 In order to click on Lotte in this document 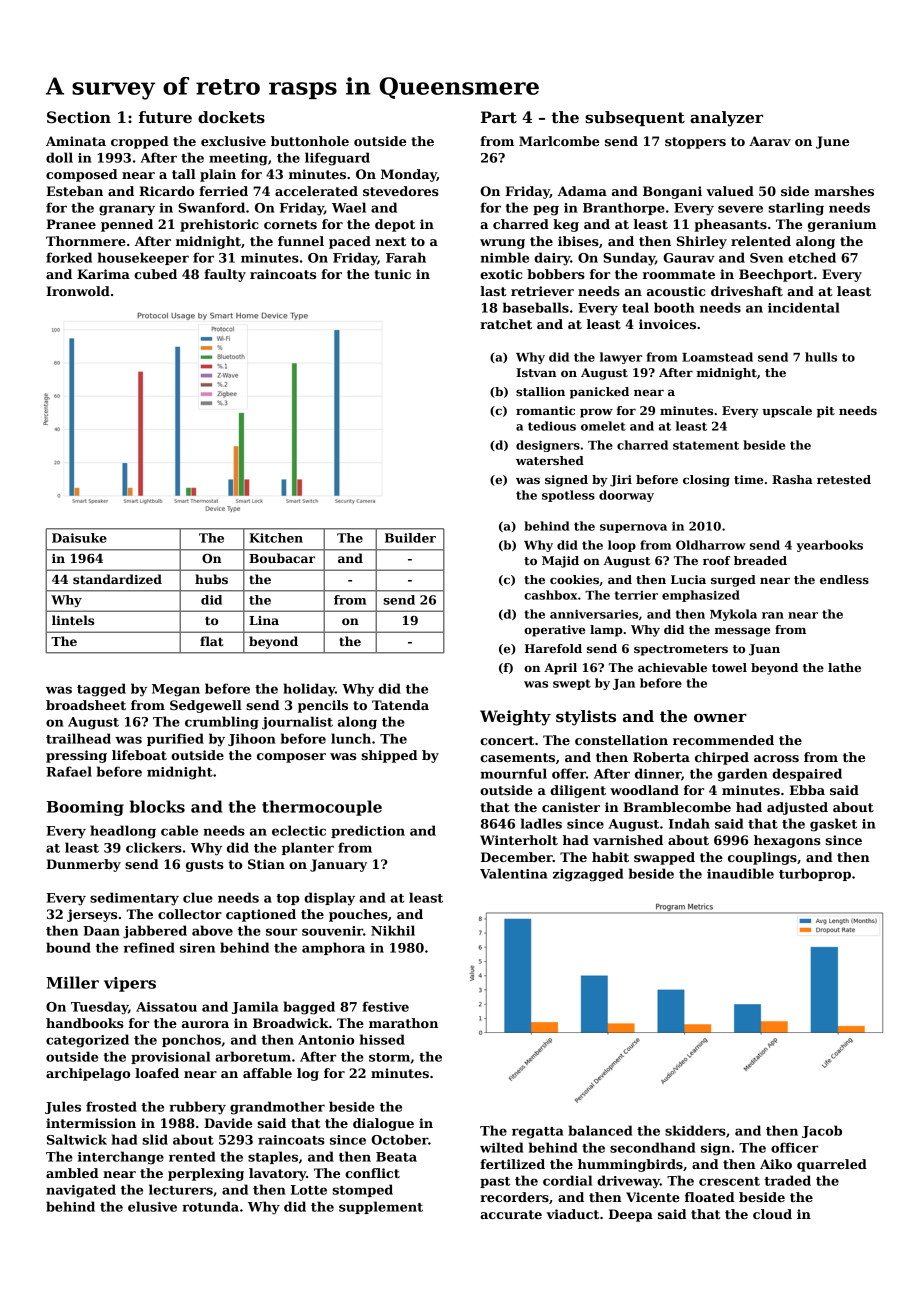, I will do `click(309, 1190)`.
